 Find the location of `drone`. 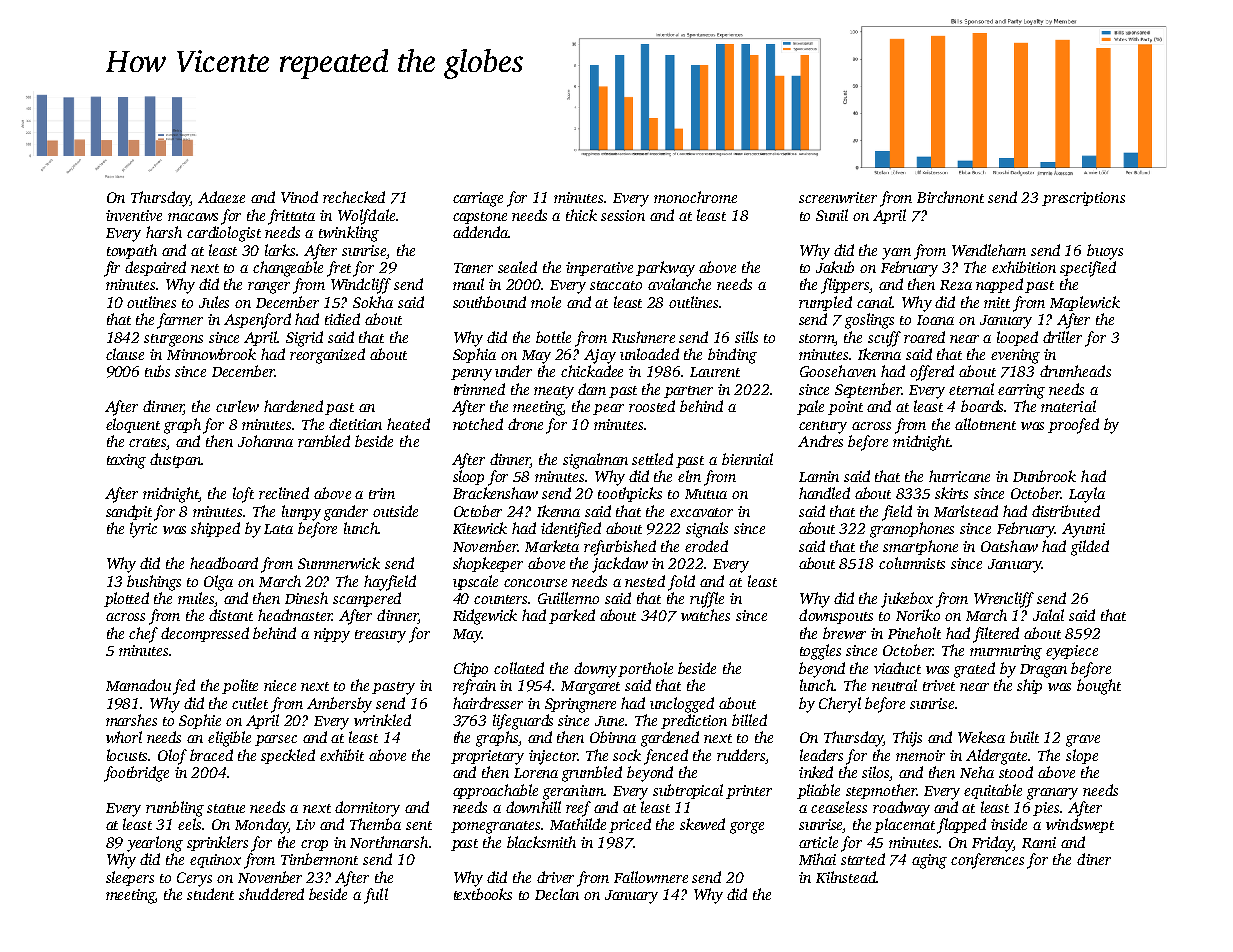

drone is located at coordinates (525, 424).
